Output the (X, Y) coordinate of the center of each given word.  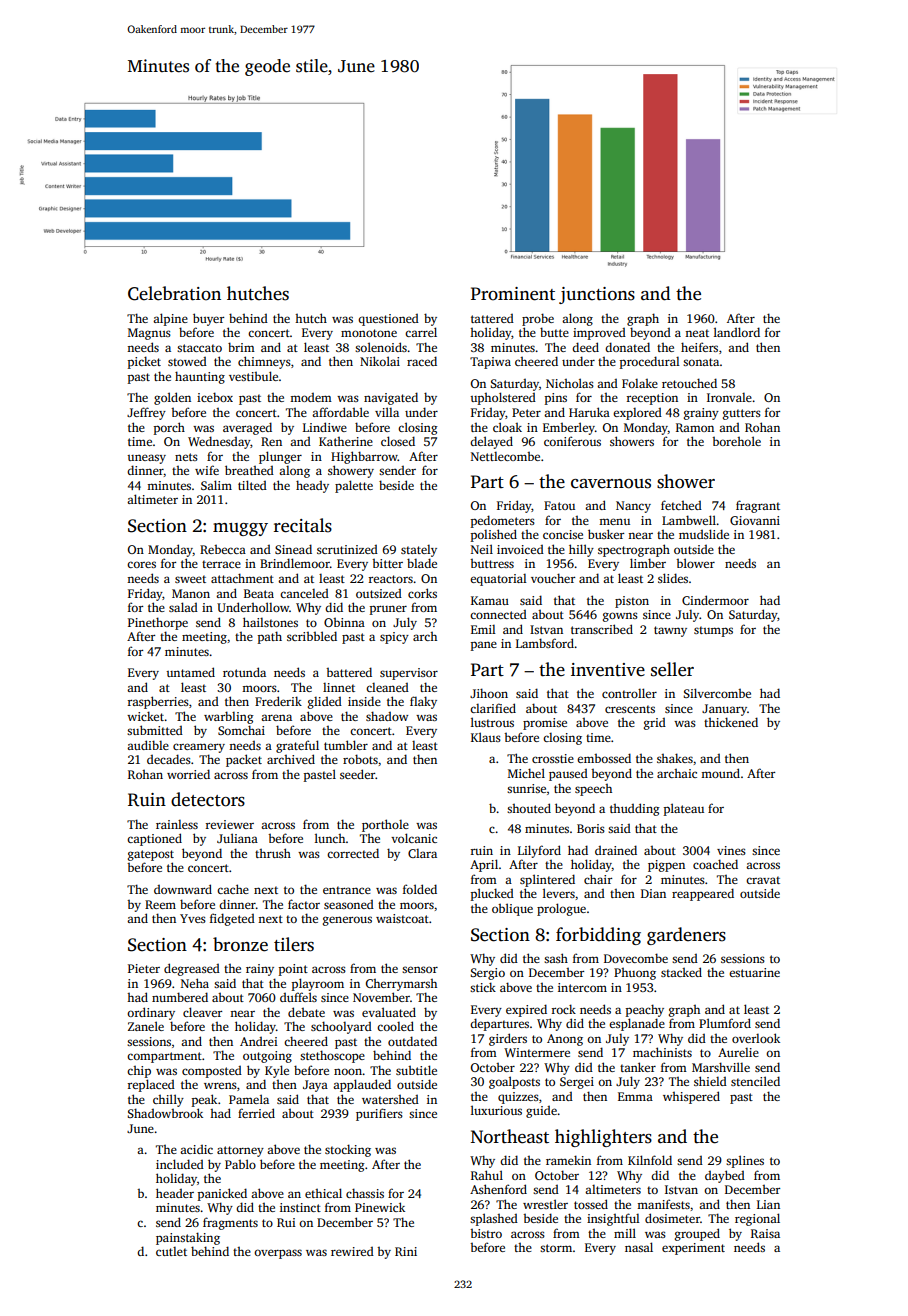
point (293, 970)
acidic (196, 1149)
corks (422, 593)
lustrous (492, 722)
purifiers (379, 1114)
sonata (701, 362)
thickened (731, 722)
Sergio (487, 974)
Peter (526, 412)
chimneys (264, 362)
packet (244, 760)
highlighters (603, 1138)
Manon (191, 593)
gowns (620, 617)
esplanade (637, 1024)
